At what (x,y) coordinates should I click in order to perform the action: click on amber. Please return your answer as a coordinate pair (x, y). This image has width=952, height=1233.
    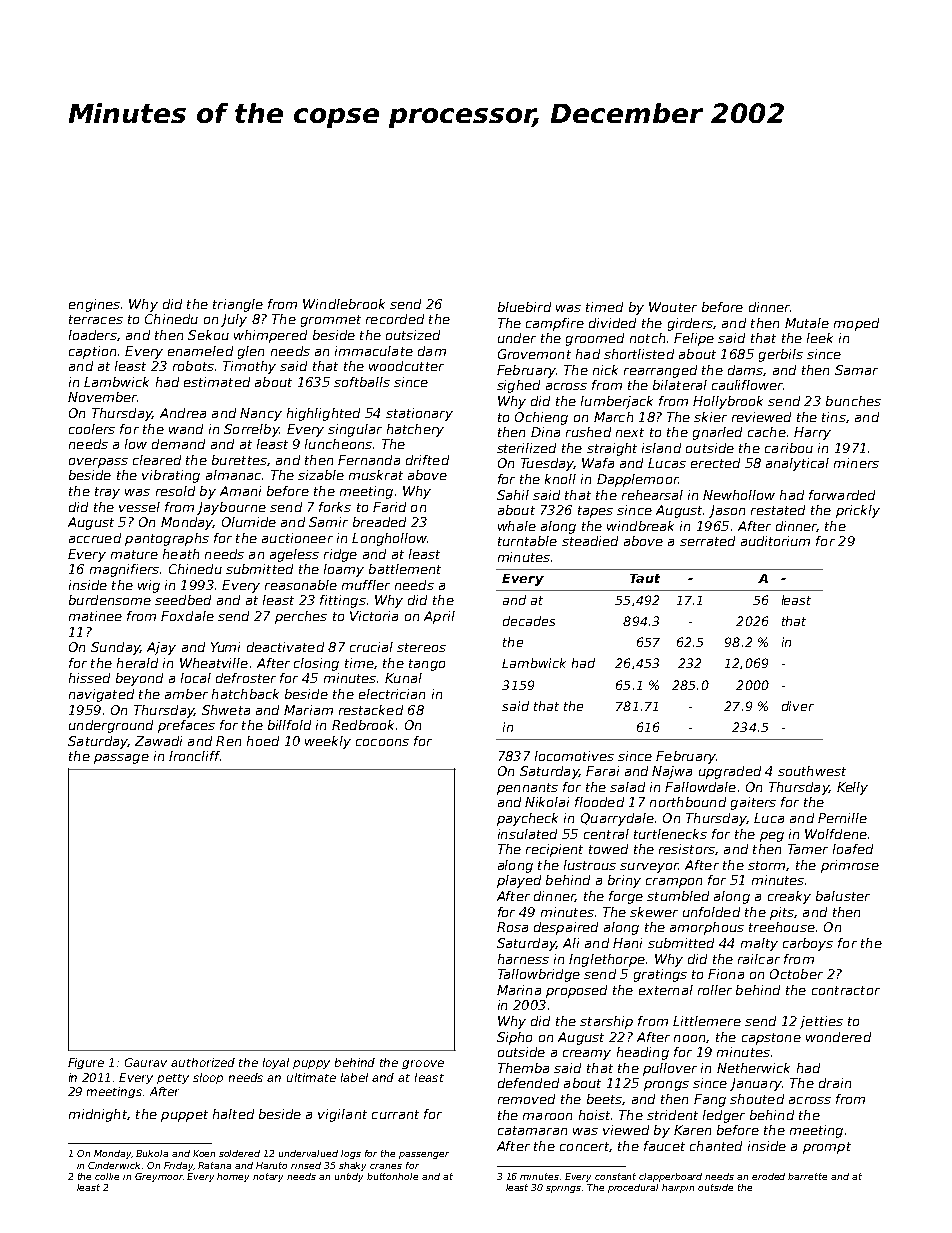
    Looking at the image, I should click on (186, 694).
